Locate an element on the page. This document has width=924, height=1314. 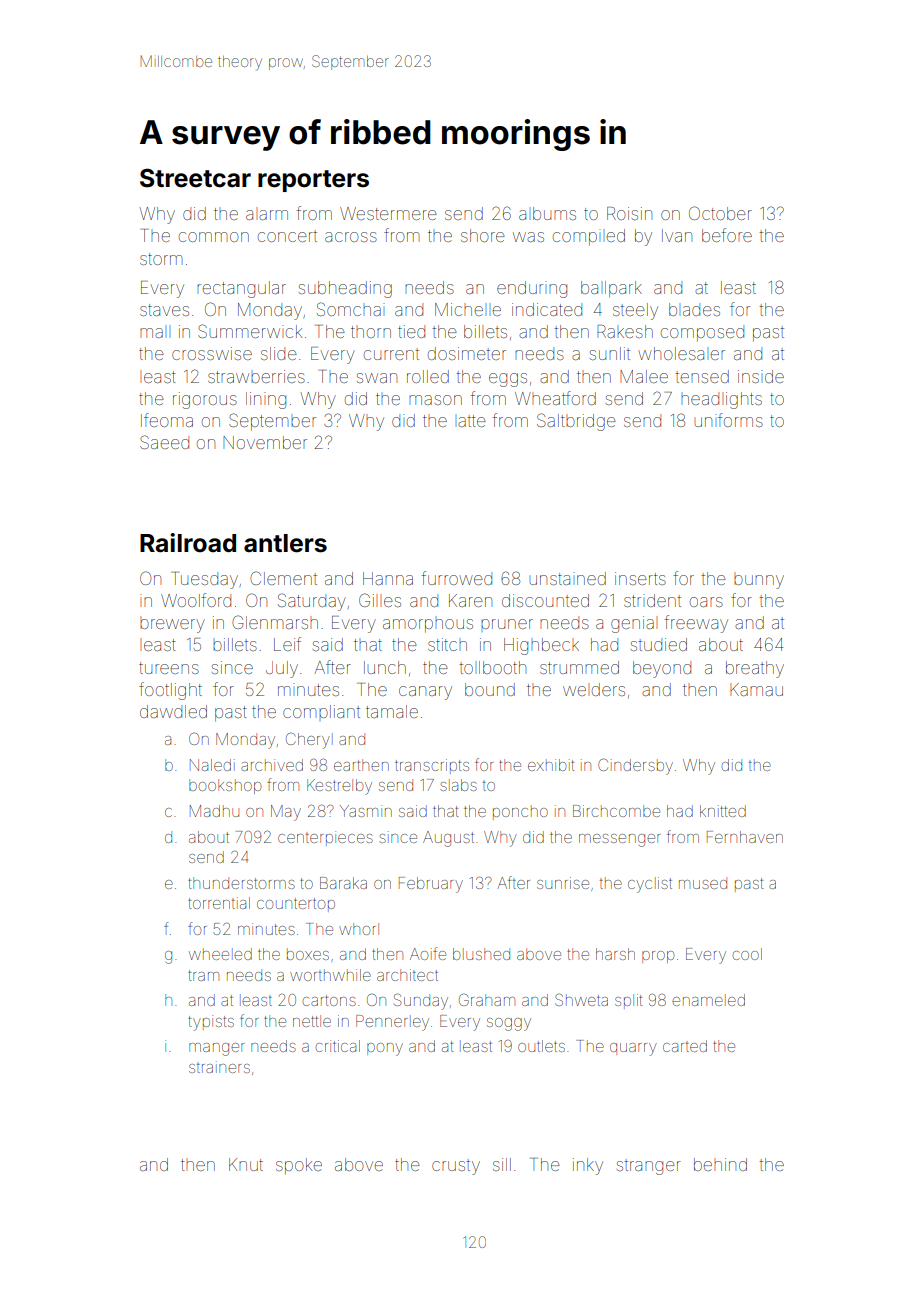
staves is located at coordinates (164, 310).
